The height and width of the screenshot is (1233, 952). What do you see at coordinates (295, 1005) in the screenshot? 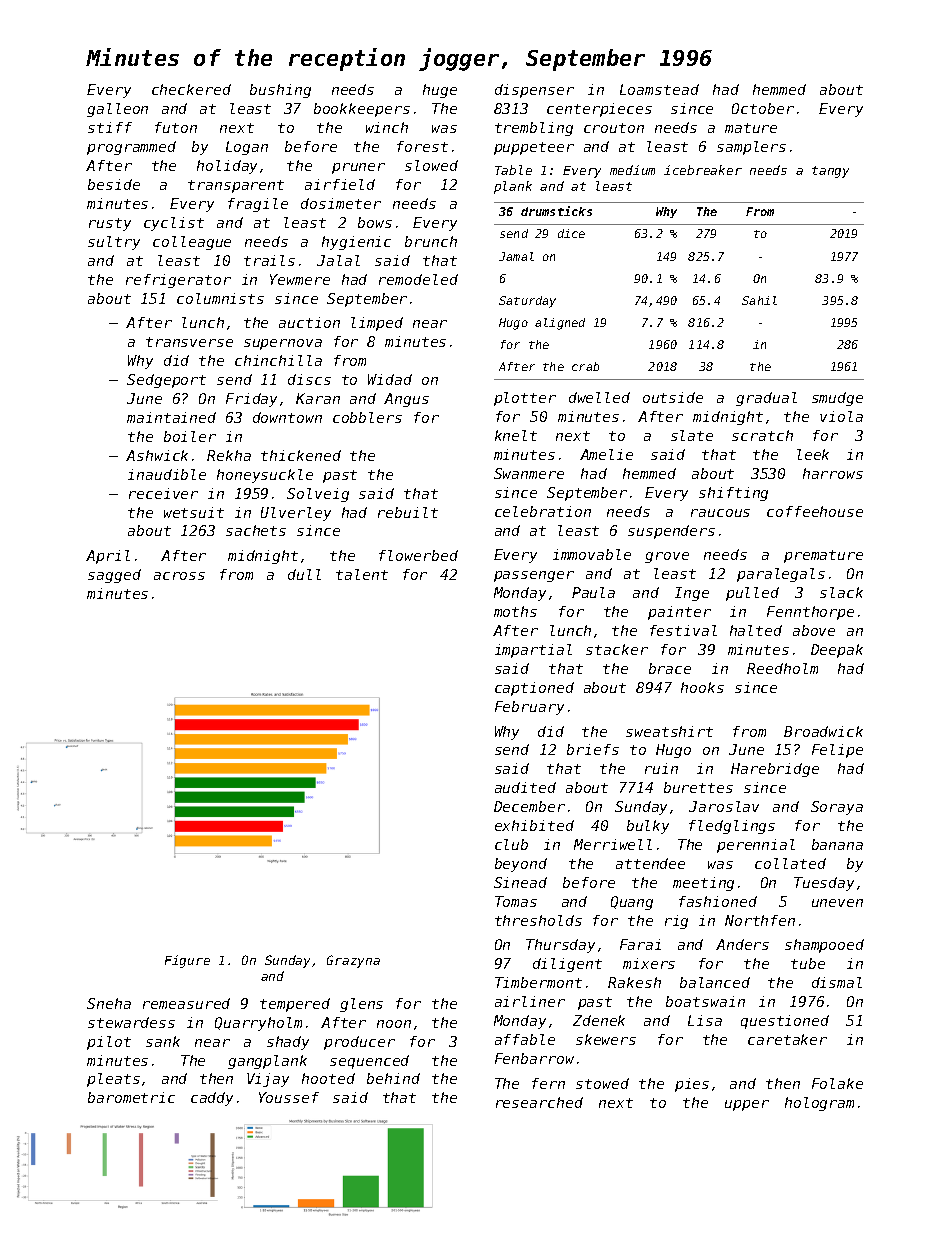
I see `tempered` at bounding box center [295, 1005].
